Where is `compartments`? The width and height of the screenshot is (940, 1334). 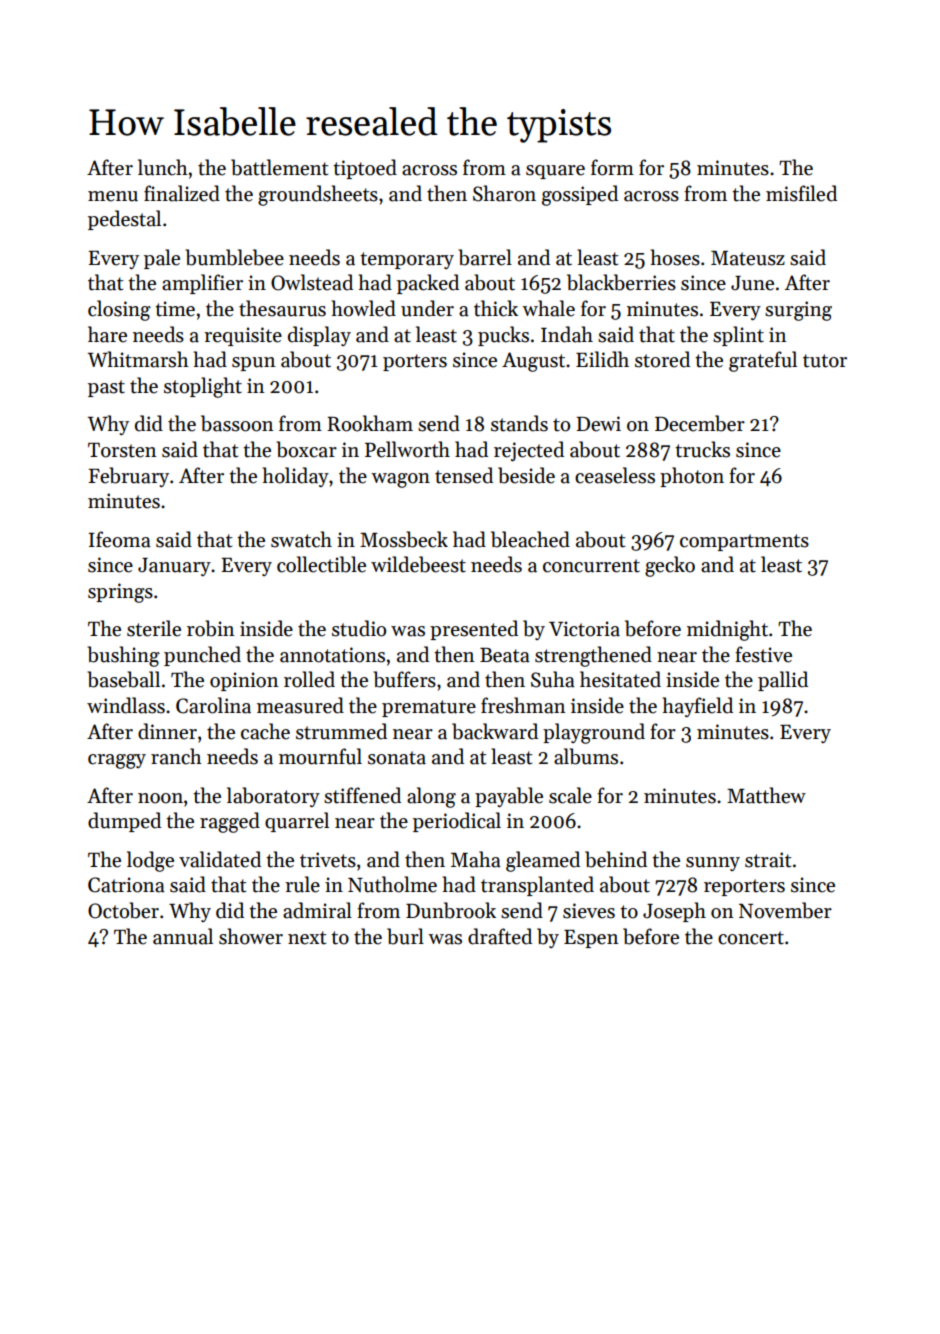
compartments is located at coordinates (744, 542).
